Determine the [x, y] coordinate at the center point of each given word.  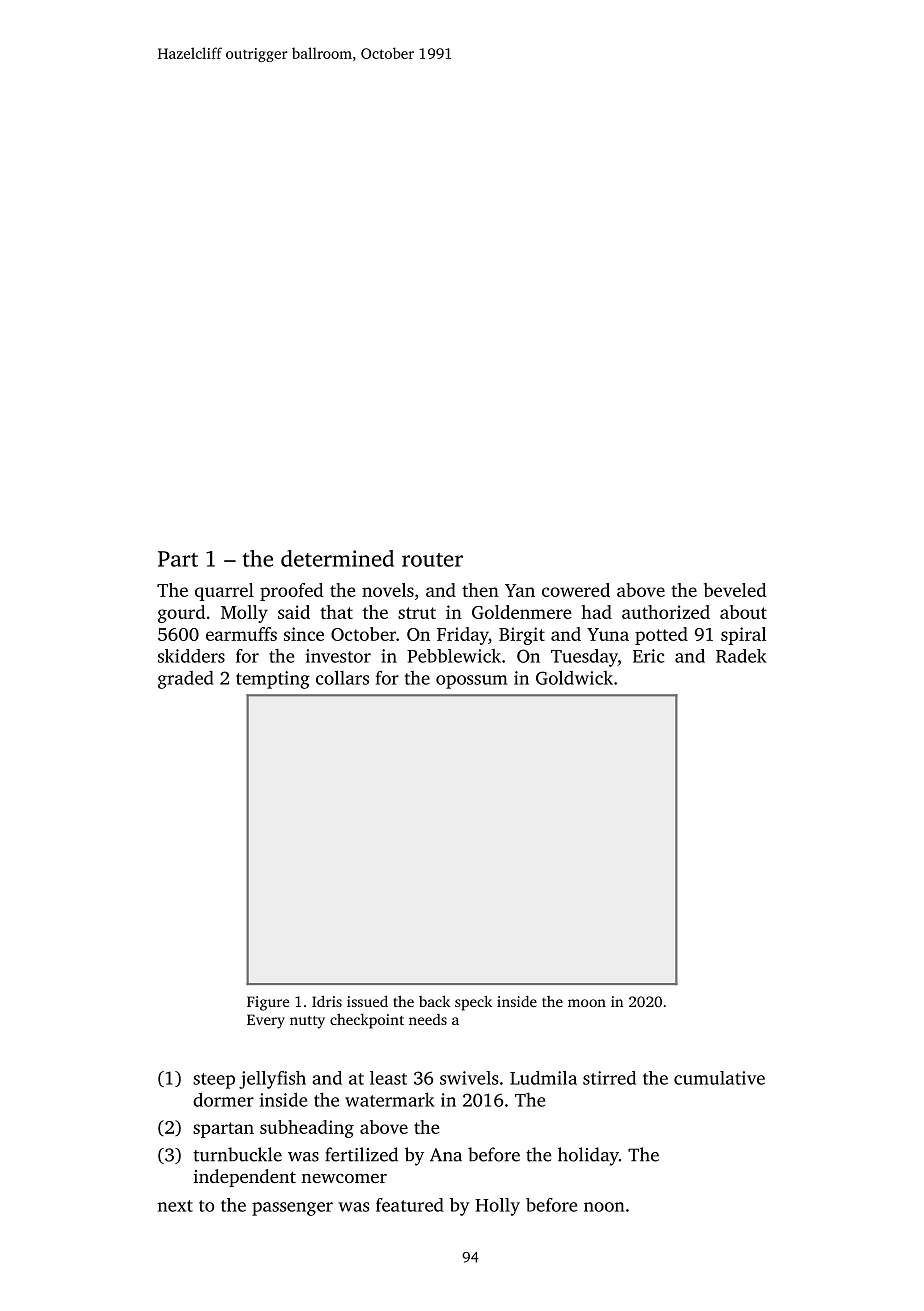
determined [337, 558]
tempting [273, 680]
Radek [741, 656]
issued [367, 1001]
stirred [609, 1078]
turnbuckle [237, 1154]
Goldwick [574, 677]
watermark [390, 1099]
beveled [735, 590]
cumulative [719, 1078]
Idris [327, 1001]
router [432, 560]
